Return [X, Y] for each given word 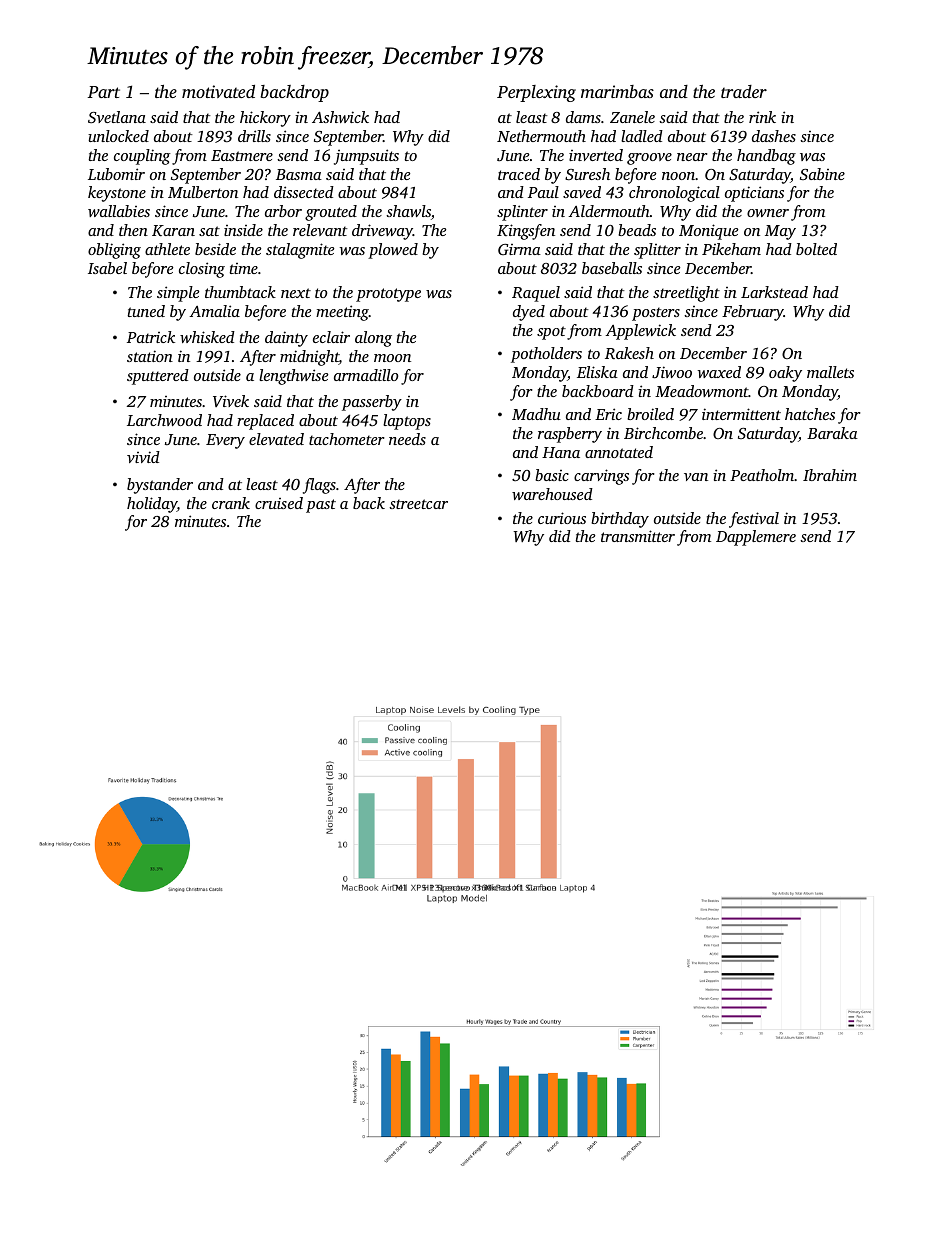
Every [225, 441]
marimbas [617, 91]
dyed [529, 313]
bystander [160, 486]
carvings [601, 477]
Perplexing [536, 93]
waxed [719, 372]
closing [202, 270]
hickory [265, 119]
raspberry [570, 435]
